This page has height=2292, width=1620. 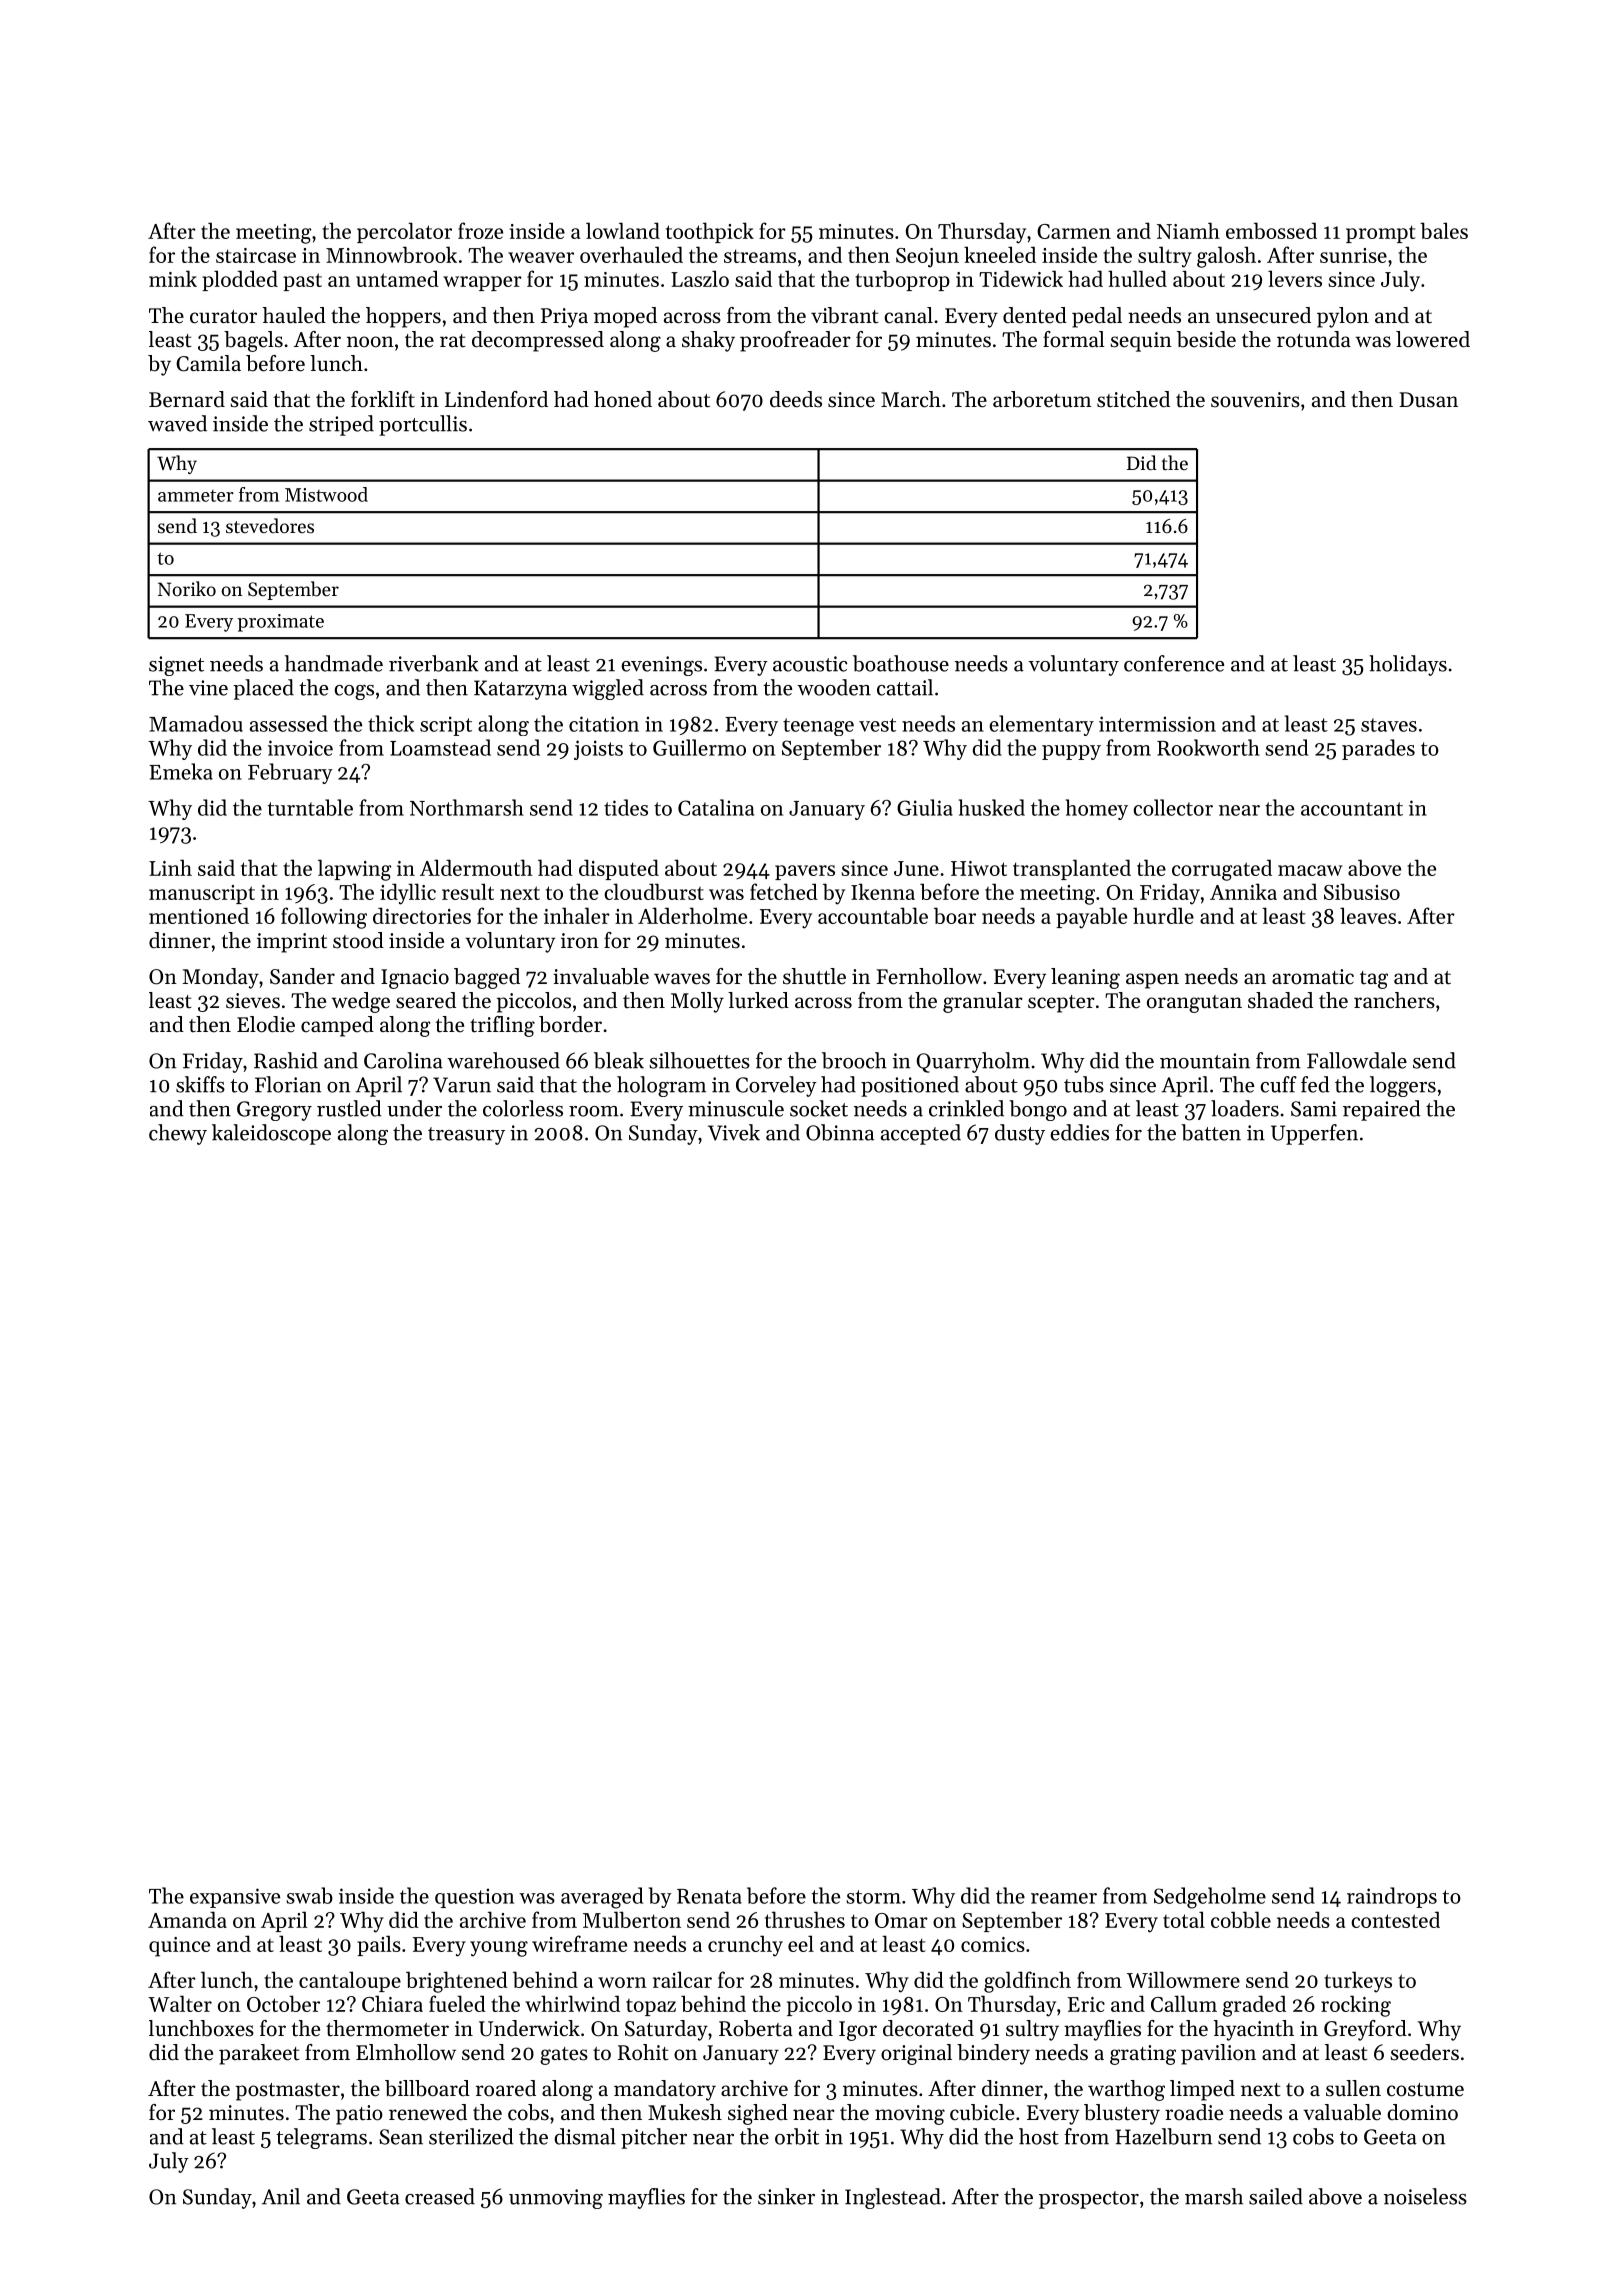 What do you see at coordinates (1074, 231) in the page?
I see `Carmen` at bounding box center [1074, 231].
